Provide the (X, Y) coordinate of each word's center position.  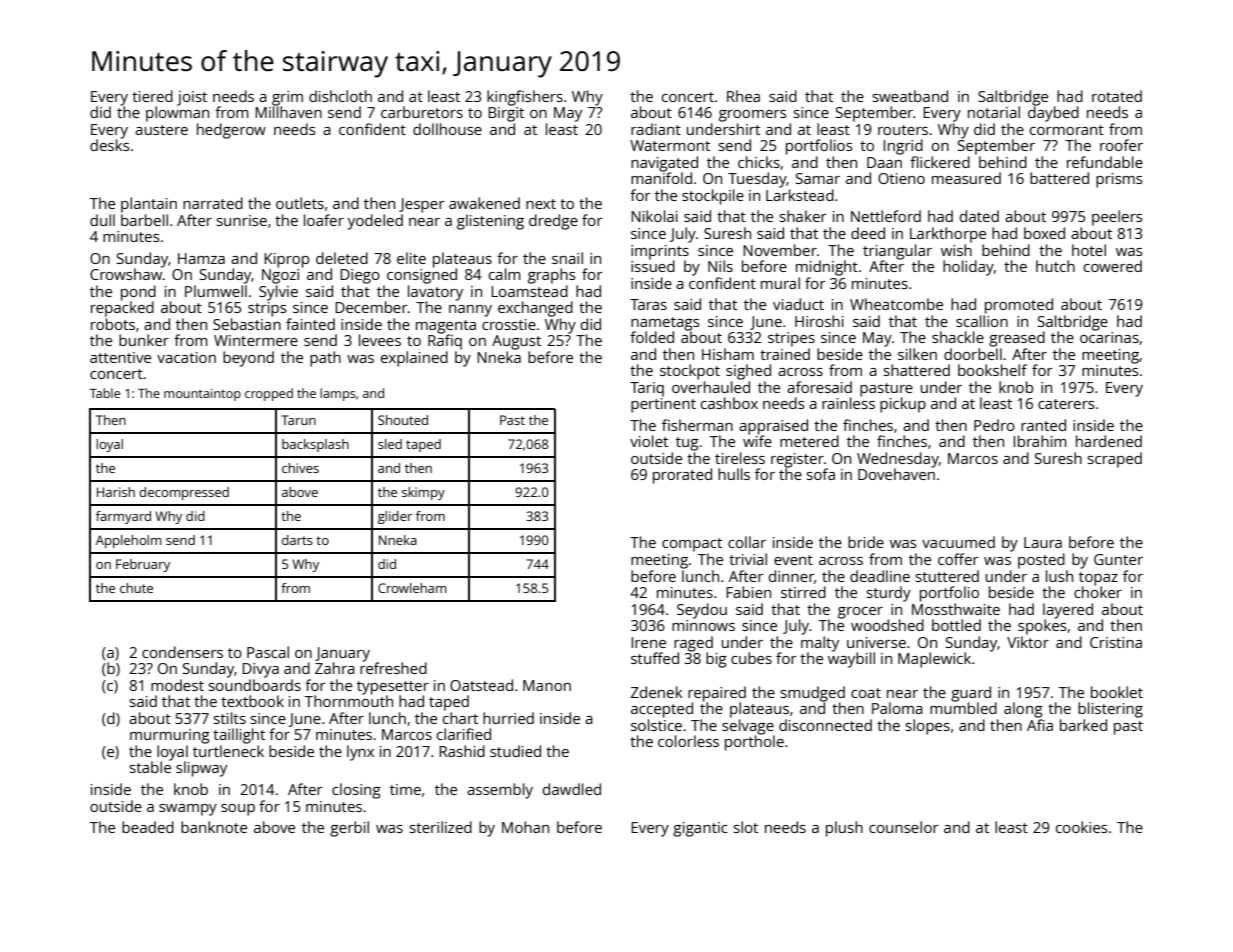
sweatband (910, 96)
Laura (1043, 542)
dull (102, 220)
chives (300, 468)
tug (687, 444)
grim (287, 98)
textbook (252, 701)
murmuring (170, 736)
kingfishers (525, 98)
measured (966, 178)
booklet (1117, 692)
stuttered (947, 576)
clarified (464, 734)
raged (693, 644)
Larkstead (800, 195)
